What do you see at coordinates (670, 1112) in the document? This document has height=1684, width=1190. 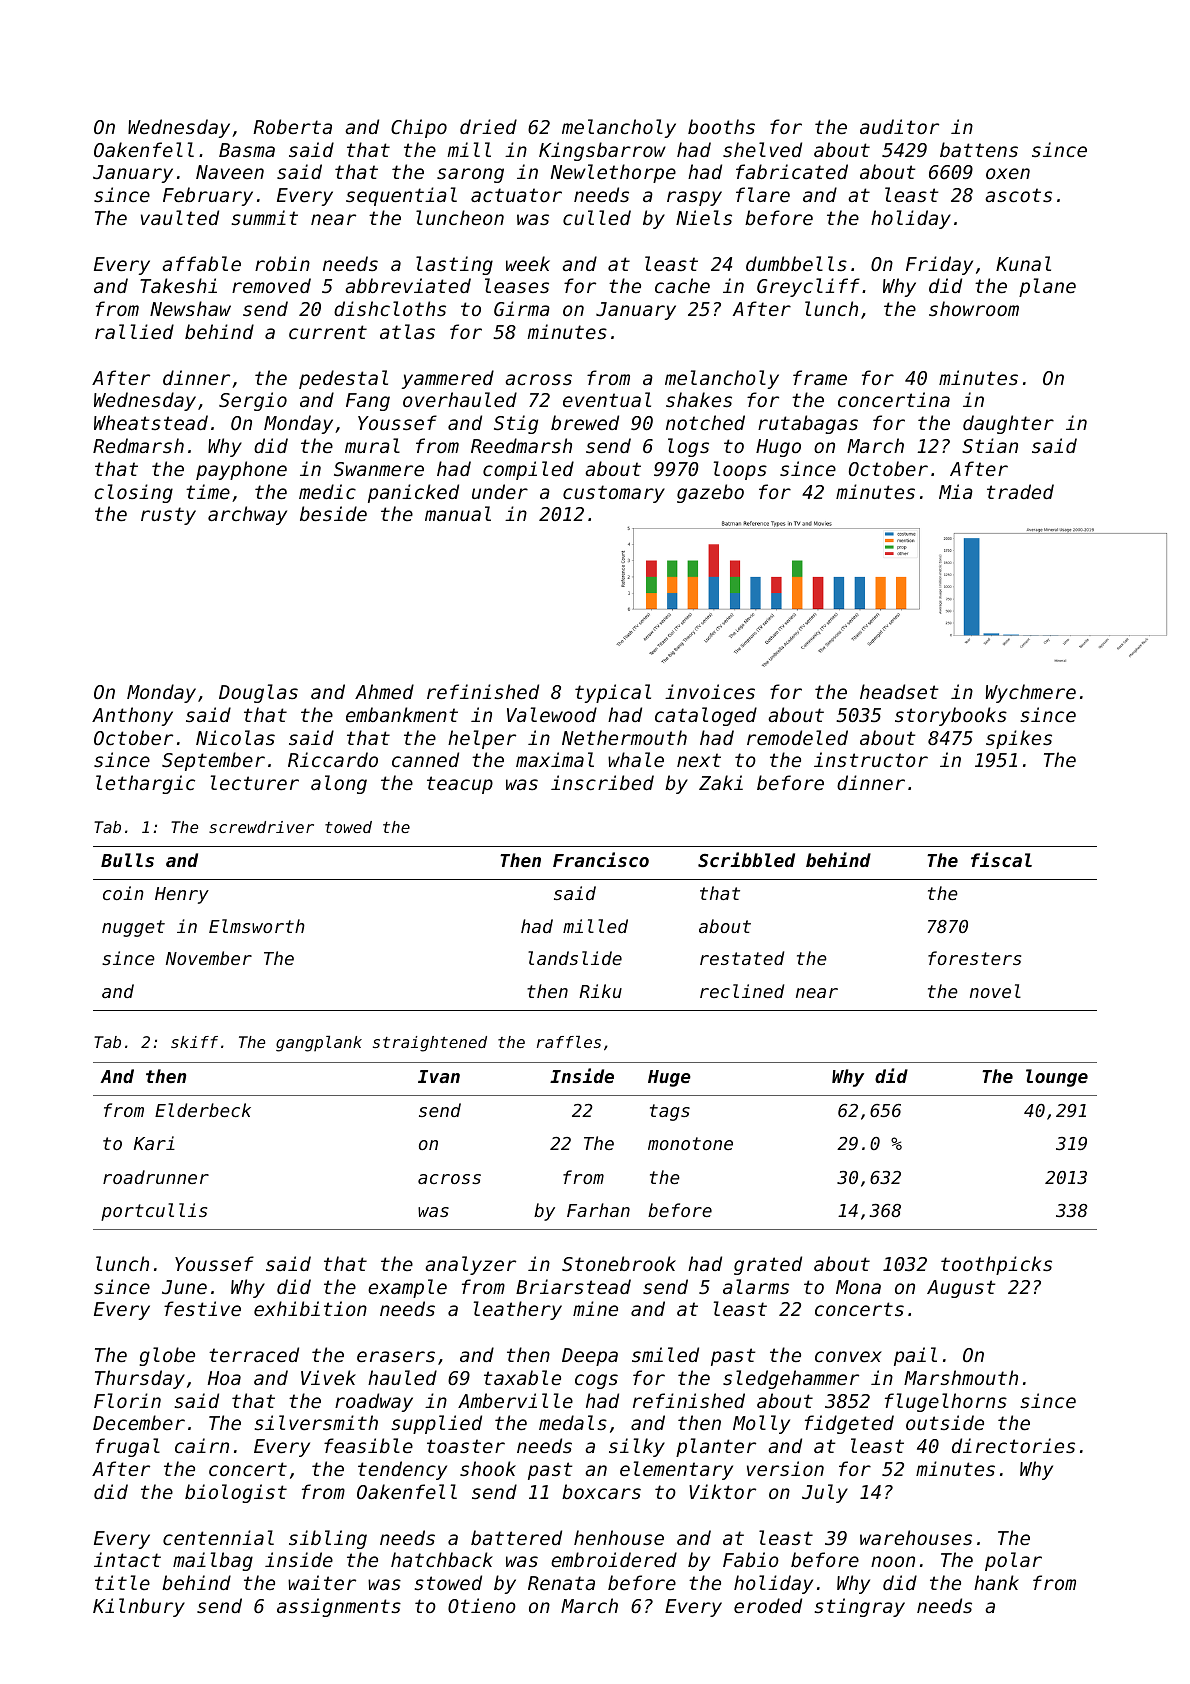 I see `tags` at bounding box center [670, 1112].
